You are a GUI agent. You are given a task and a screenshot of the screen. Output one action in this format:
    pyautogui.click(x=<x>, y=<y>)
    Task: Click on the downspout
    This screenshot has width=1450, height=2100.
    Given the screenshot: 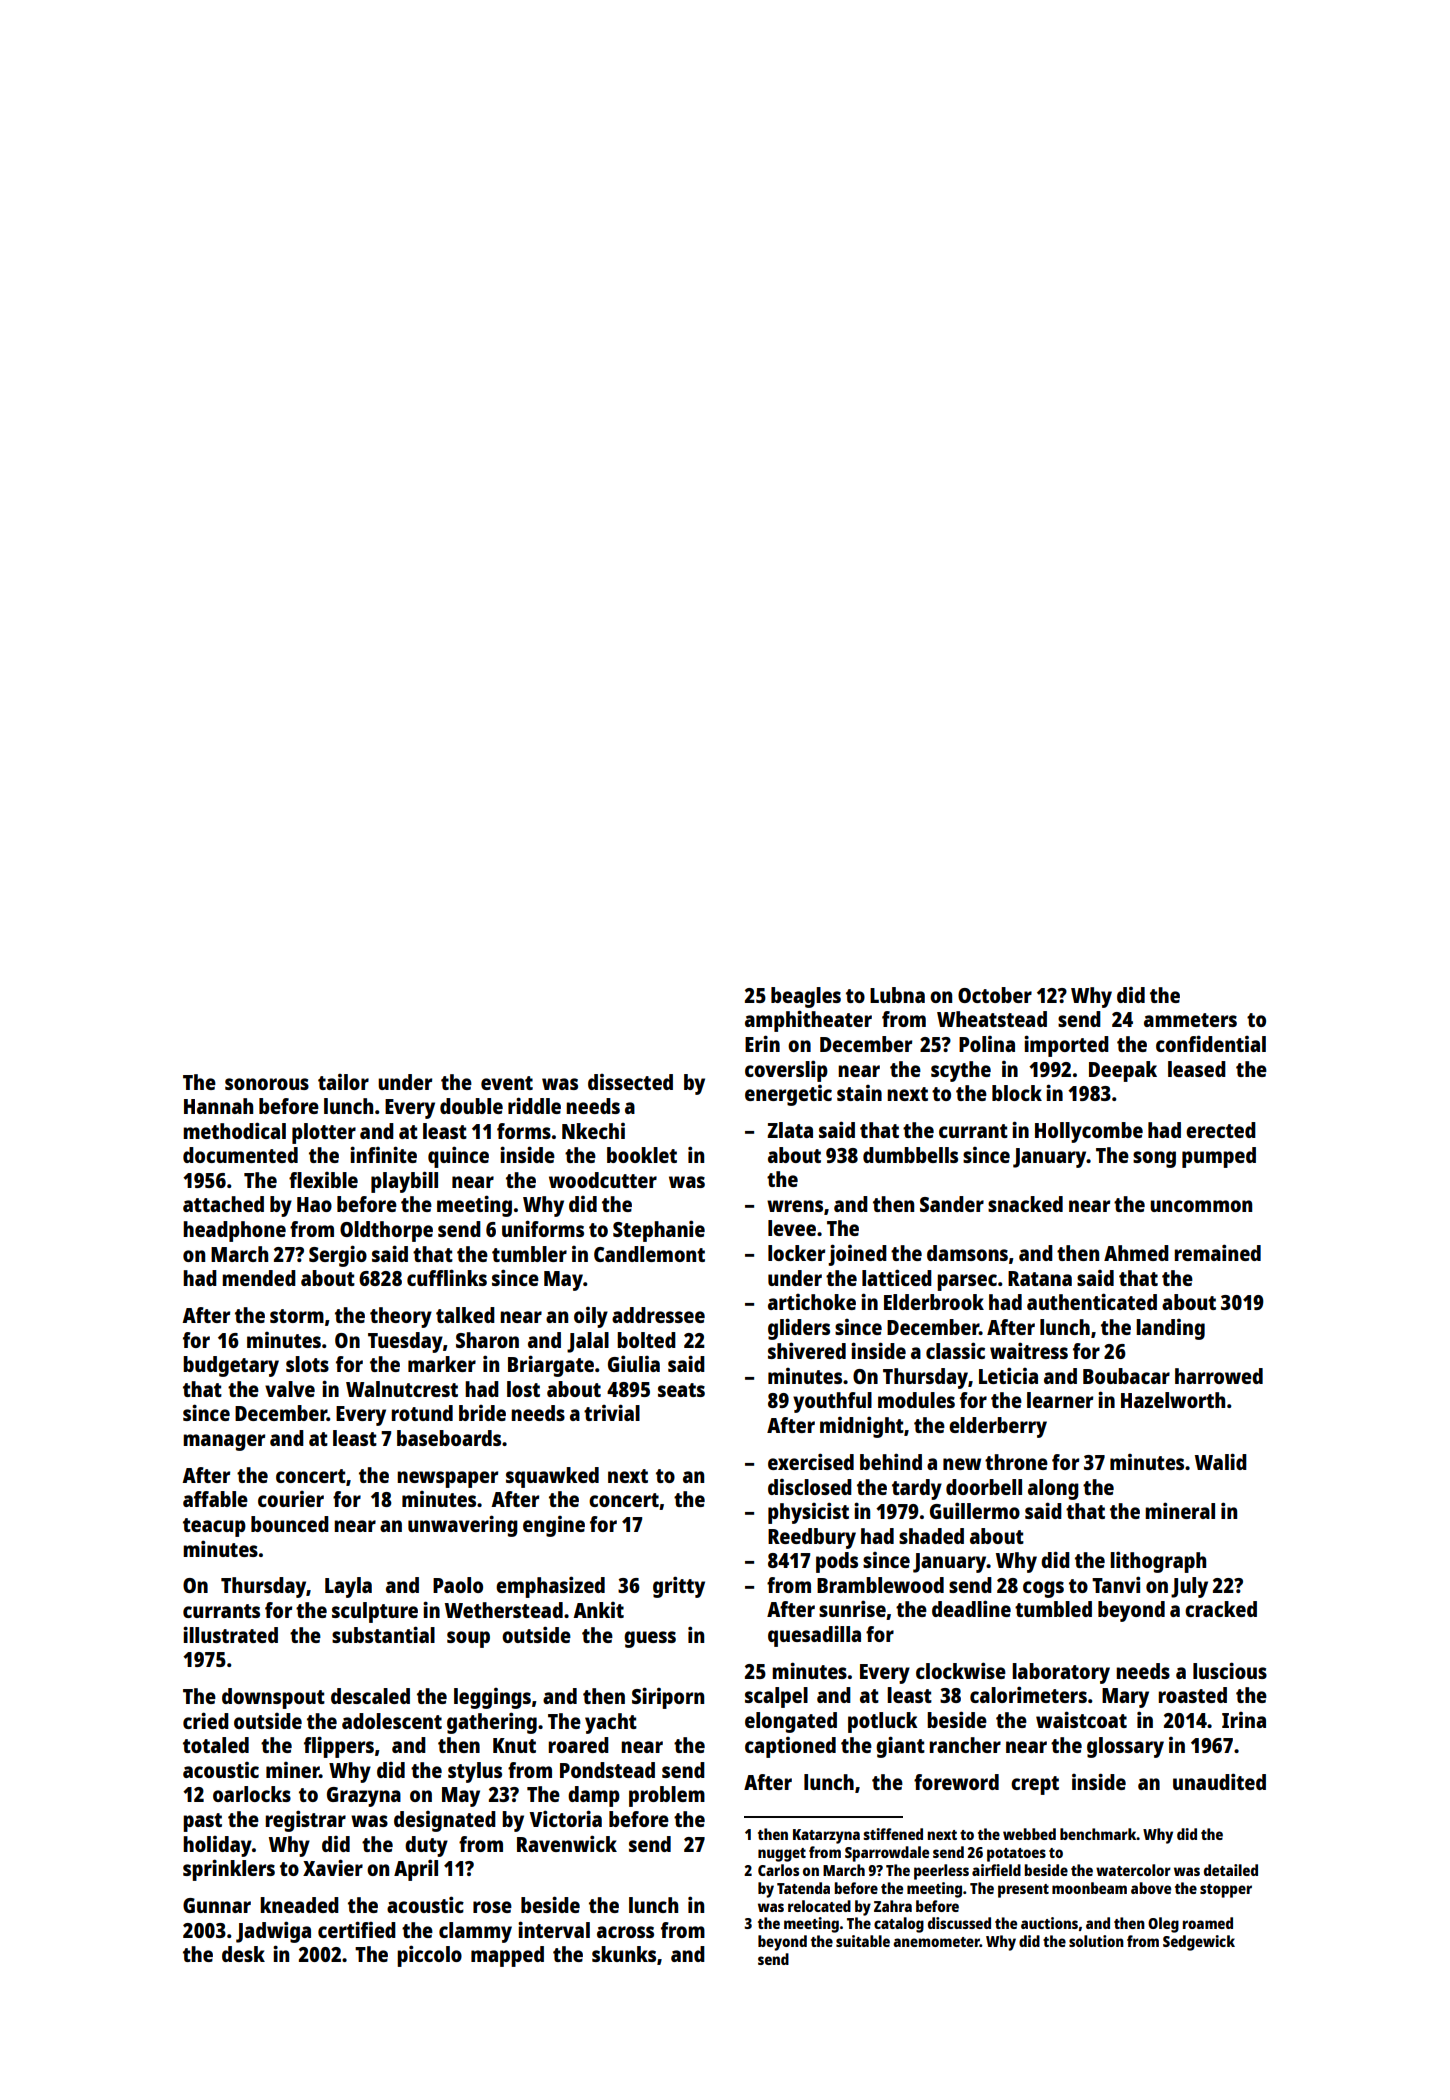 What is the action you would take?
    pyautogui.click(x=273, y=1698)
